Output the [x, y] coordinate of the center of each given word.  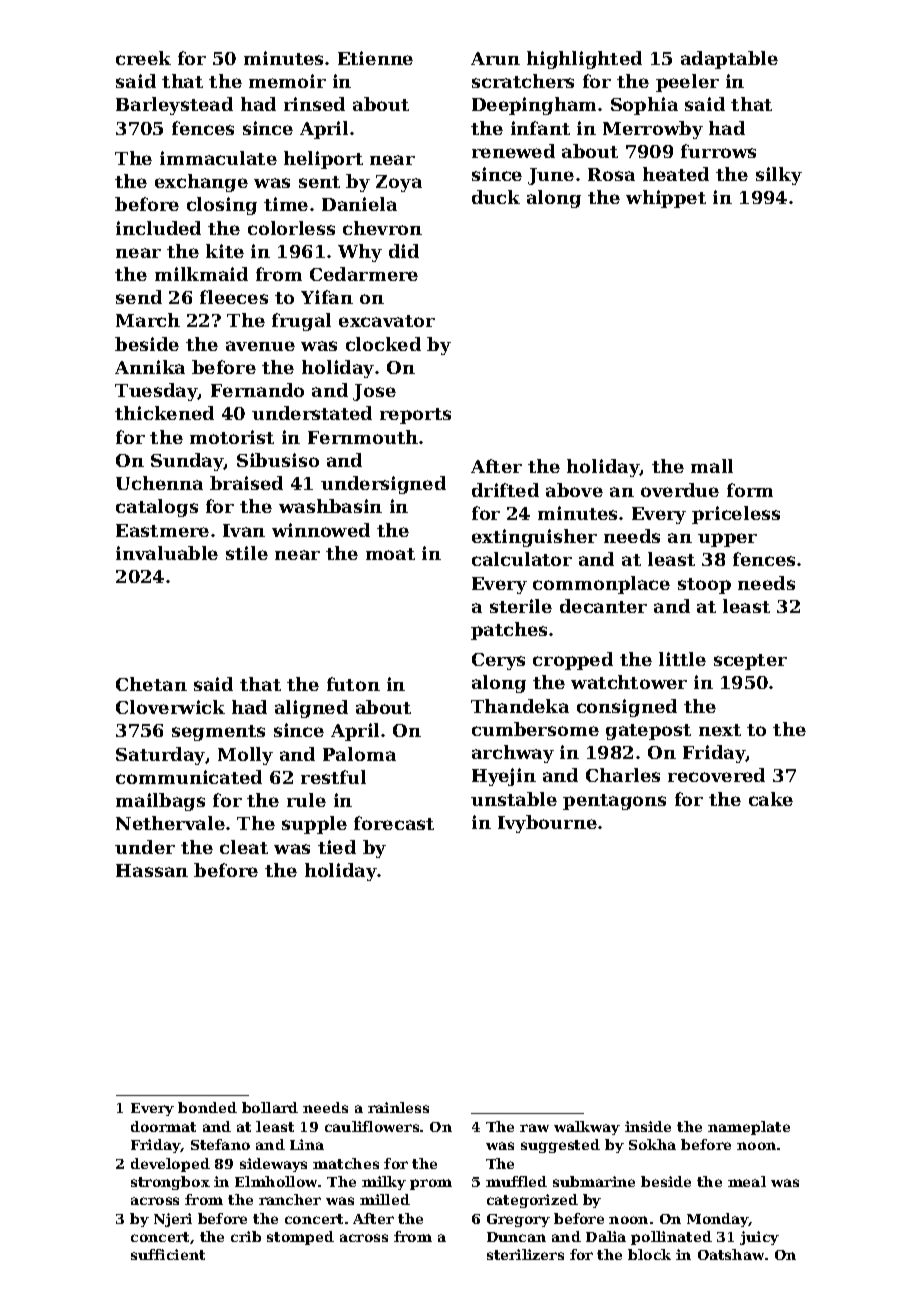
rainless [398, 1107]
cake [771, 799]
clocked [383, 344]
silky [779, 176]
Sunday [187, 462]
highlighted [584, 60]
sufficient [168, 1254]
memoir [287, 81]
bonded [207, 1107]
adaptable [729, 60]
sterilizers [525, 1254]
